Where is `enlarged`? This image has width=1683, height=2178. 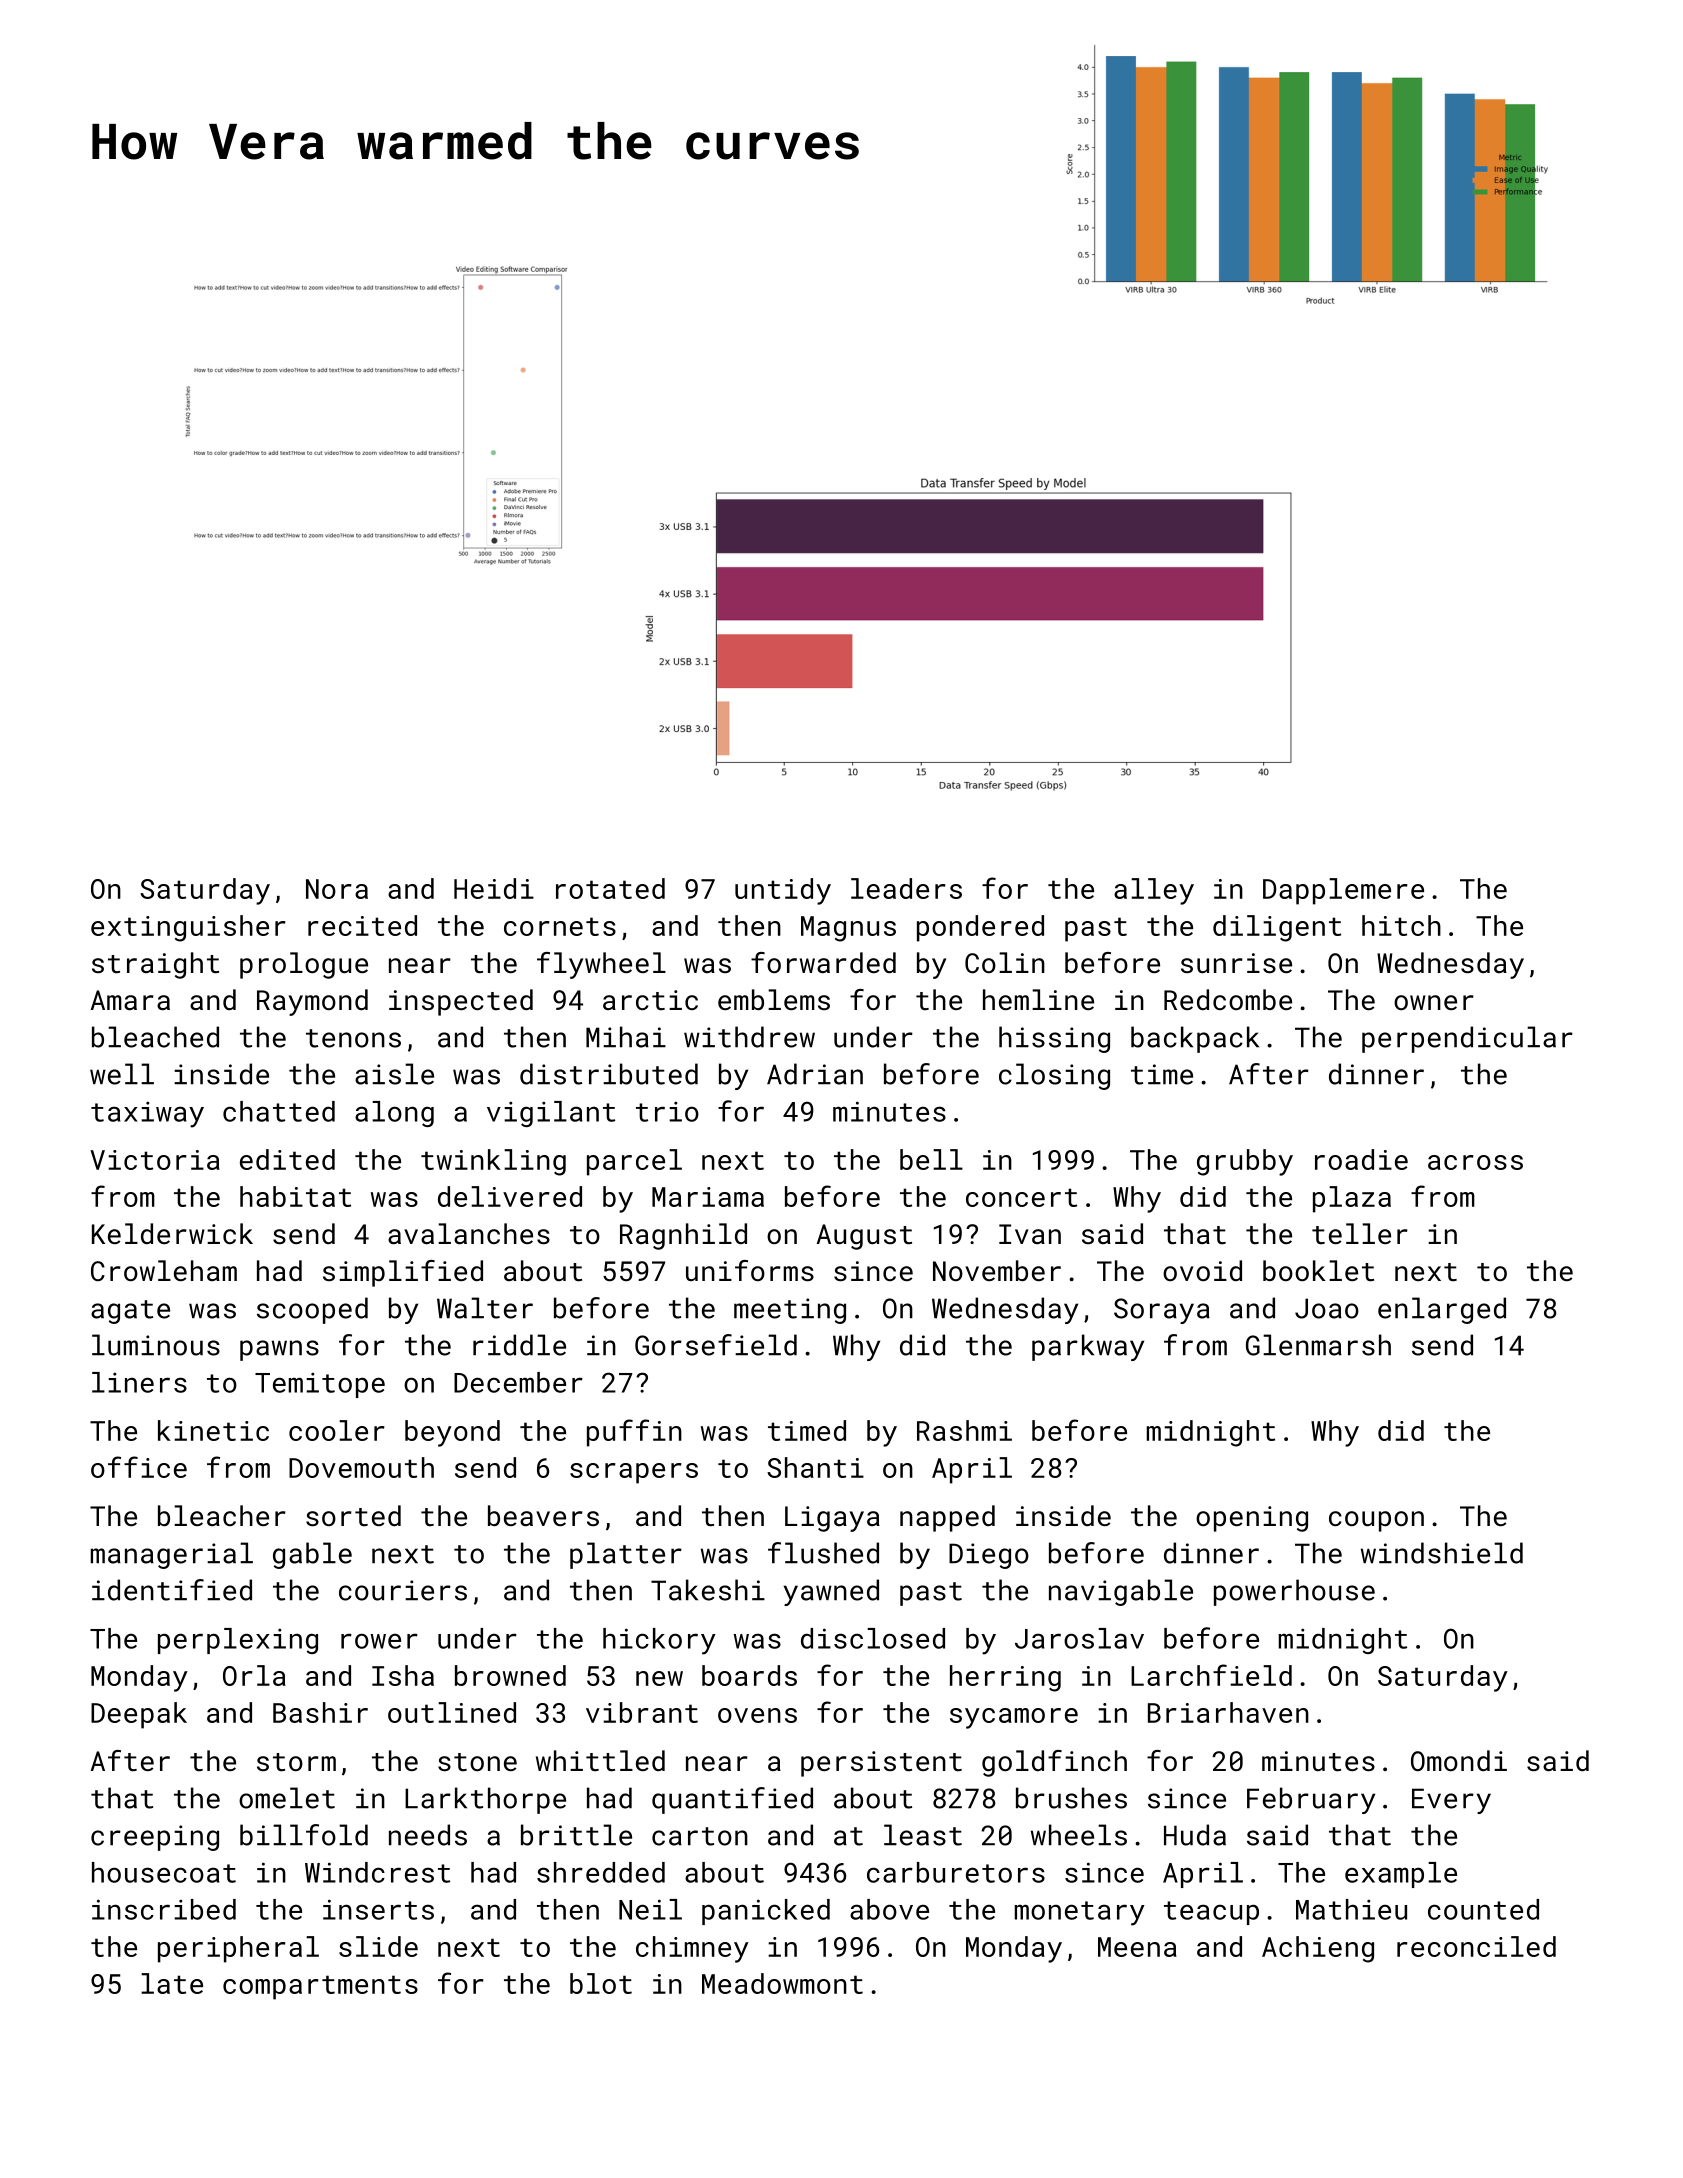 enlarged is located at coordinates (1442, 1310).
